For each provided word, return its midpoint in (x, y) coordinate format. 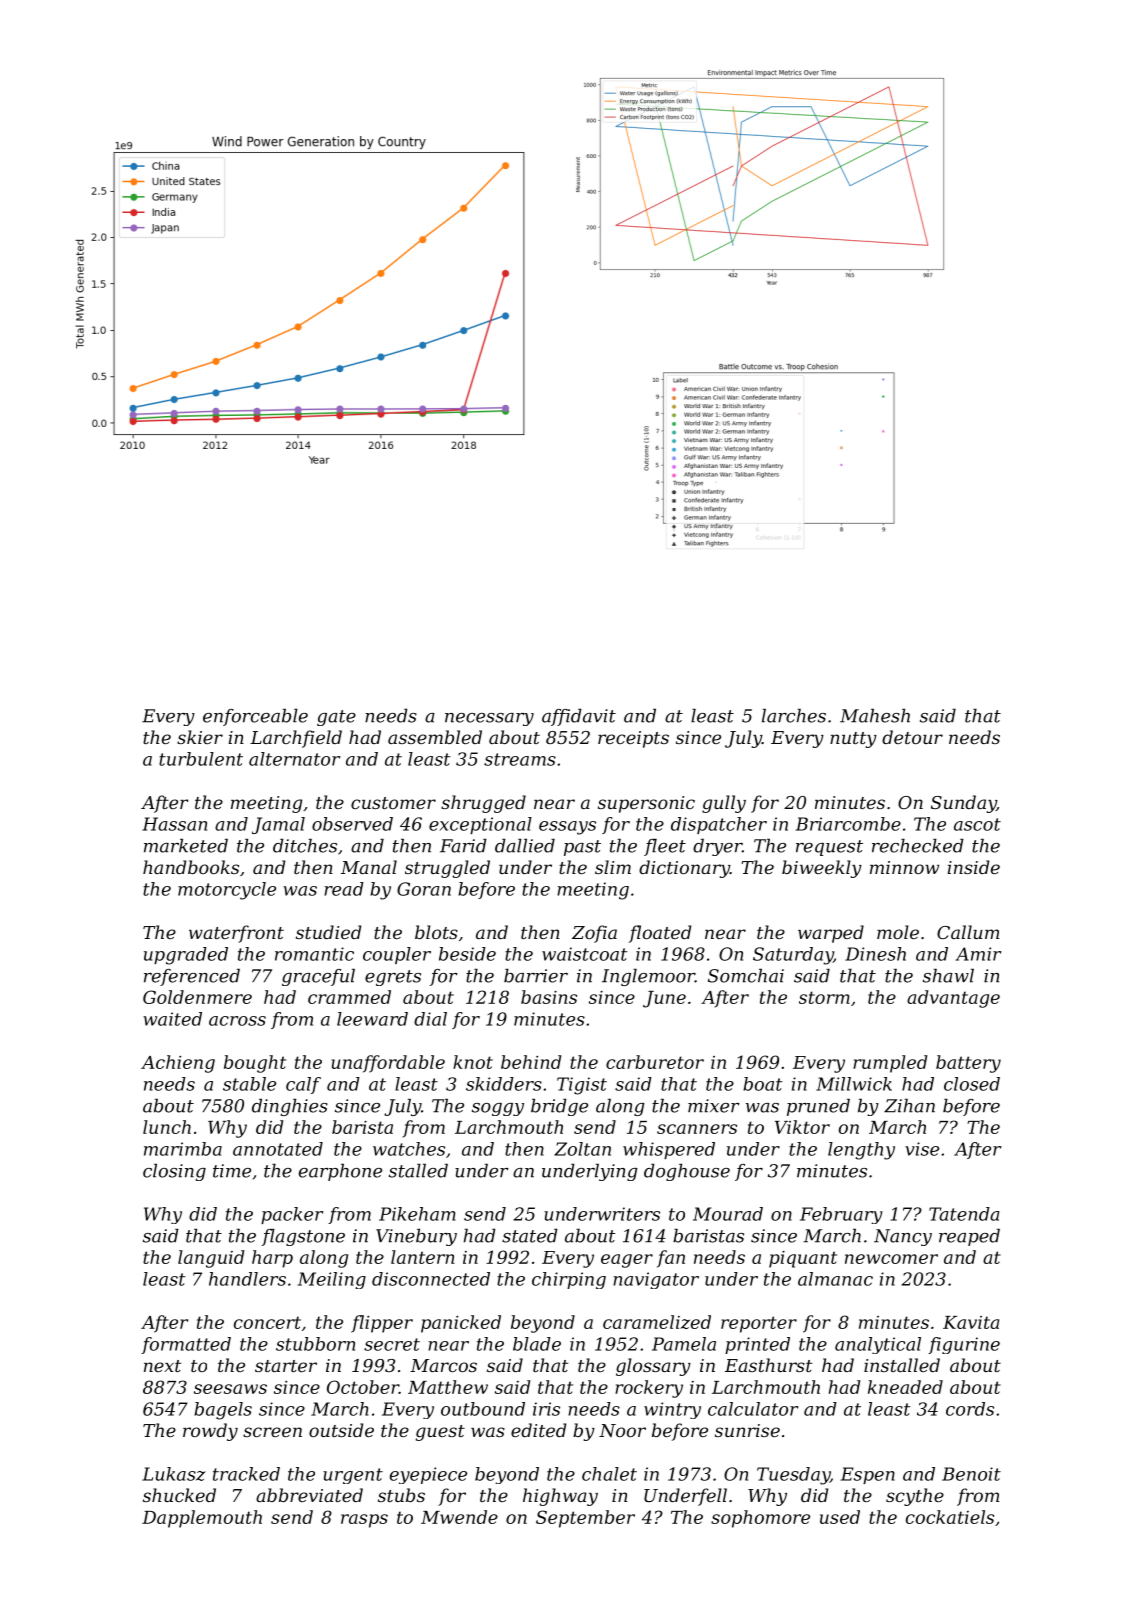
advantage (953, 999)
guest (440, 1433)
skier (200, 737)
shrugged (483, 804)
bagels (223, 1411)
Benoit (971, 1474)
